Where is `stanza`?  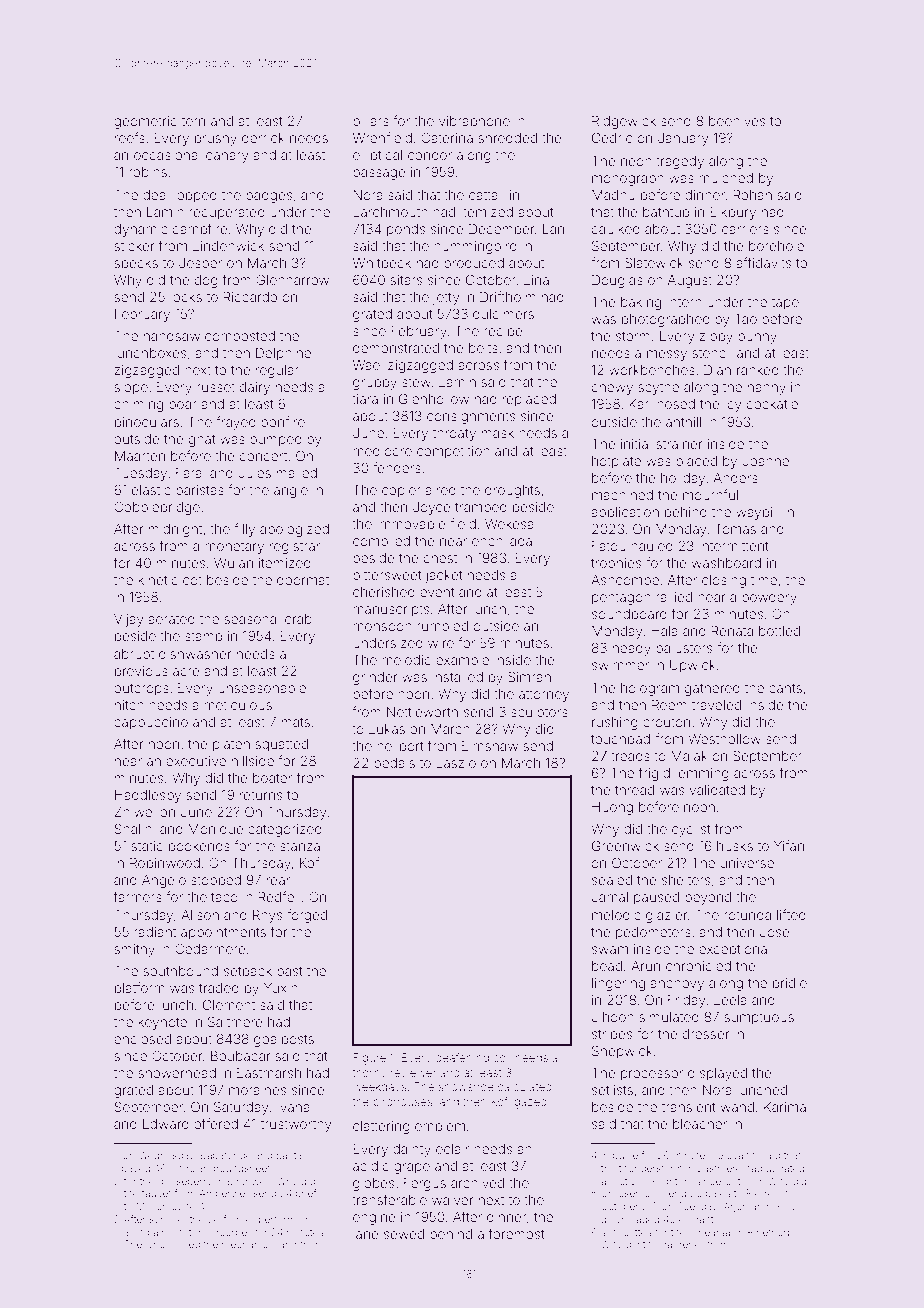
stanza is located at coordinates (300, 846).
